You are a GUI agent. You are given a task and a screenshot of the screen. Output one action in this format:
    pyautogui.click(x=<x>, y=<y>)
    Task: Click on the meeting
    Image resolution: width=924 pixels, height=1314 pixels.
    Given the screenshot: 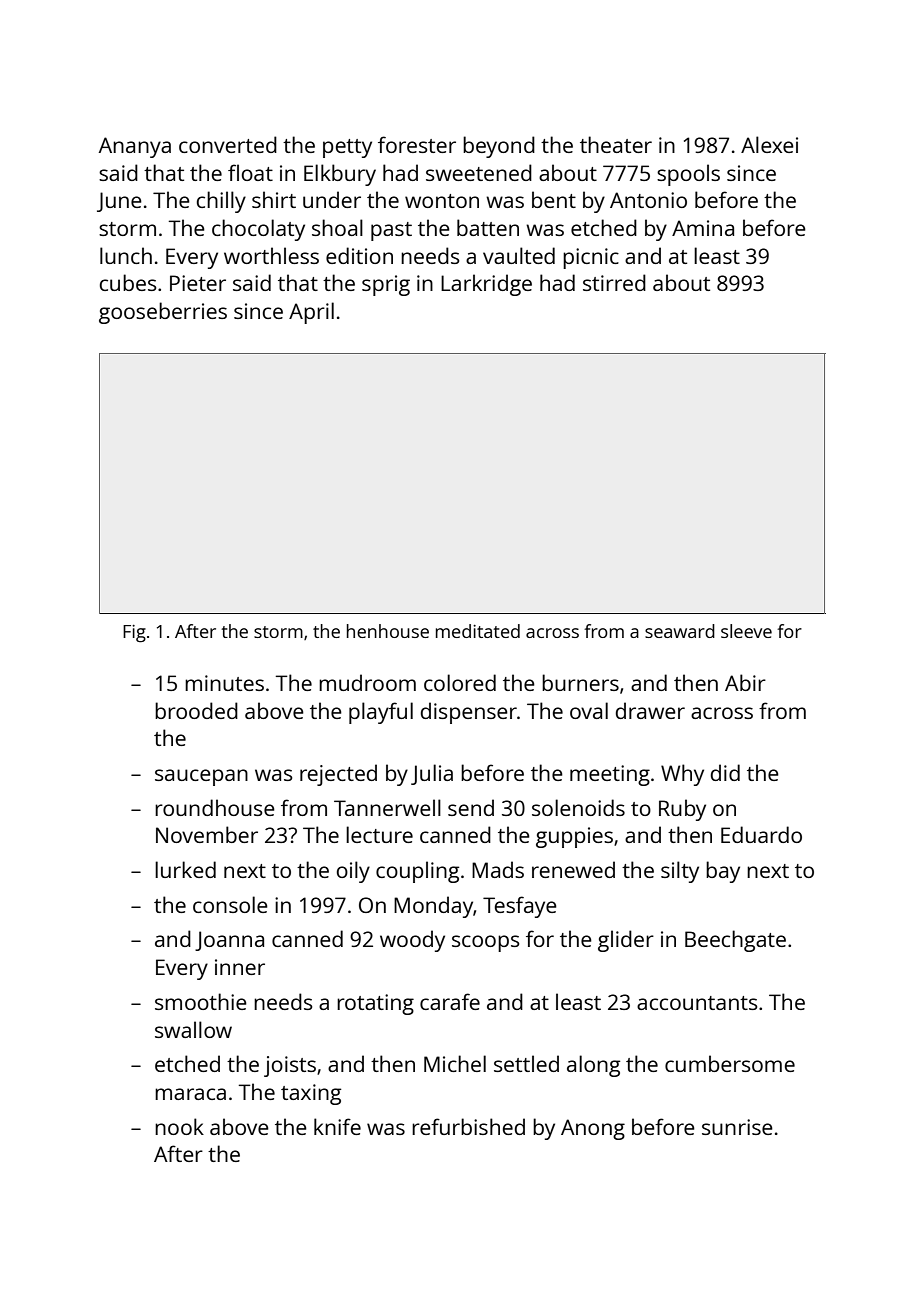 What is the action you would take?
    pyautogui.click(x=610, y=775)
